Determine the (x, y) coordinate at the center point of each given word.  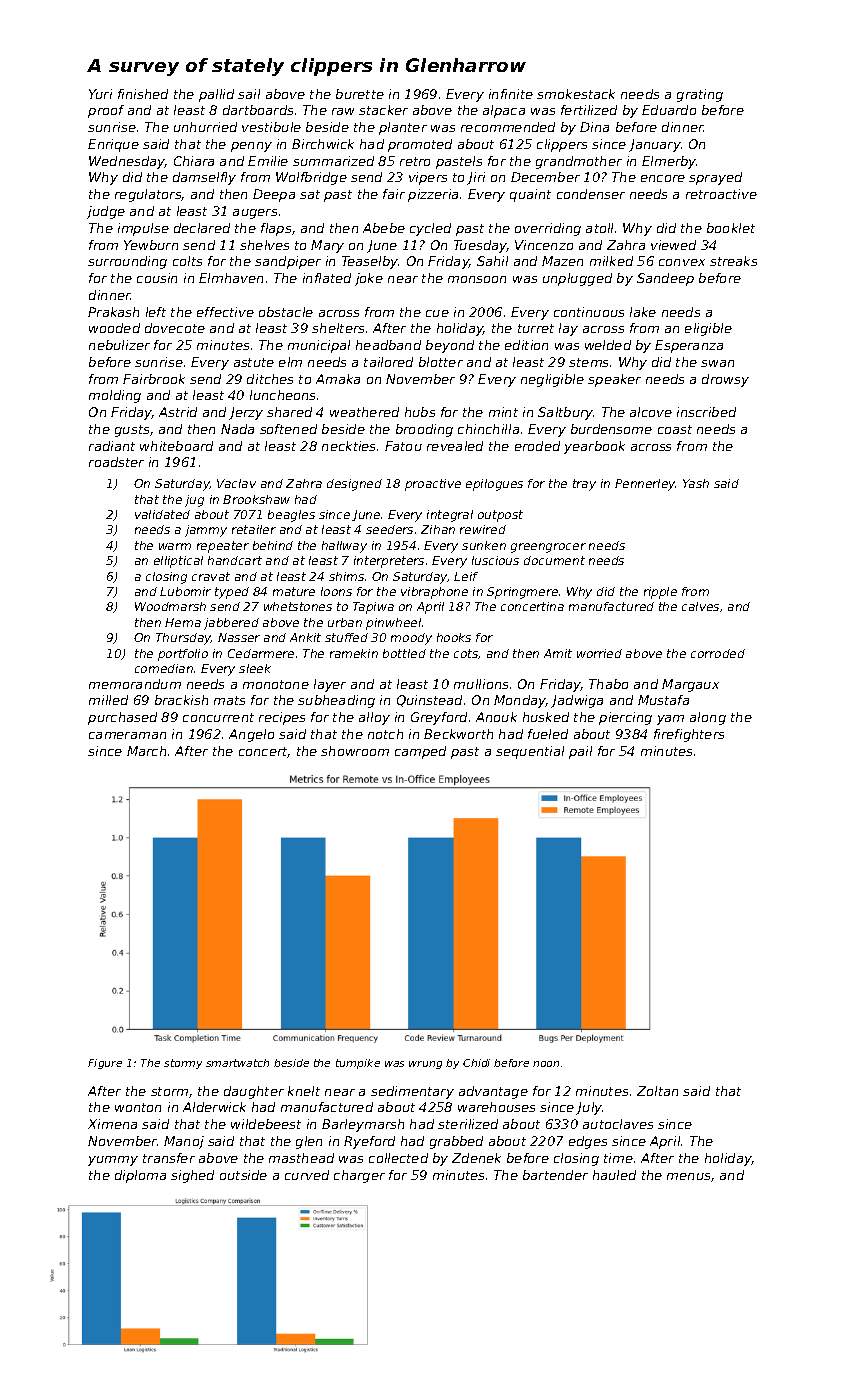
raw (343, 111)
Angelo (251, 735)
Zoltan (657, 1091)
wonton (138, 1107)
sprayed (715, 178)
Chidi (476, 1063)
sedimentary (412, 1092)
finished (143, 94)
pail (580, 752)
